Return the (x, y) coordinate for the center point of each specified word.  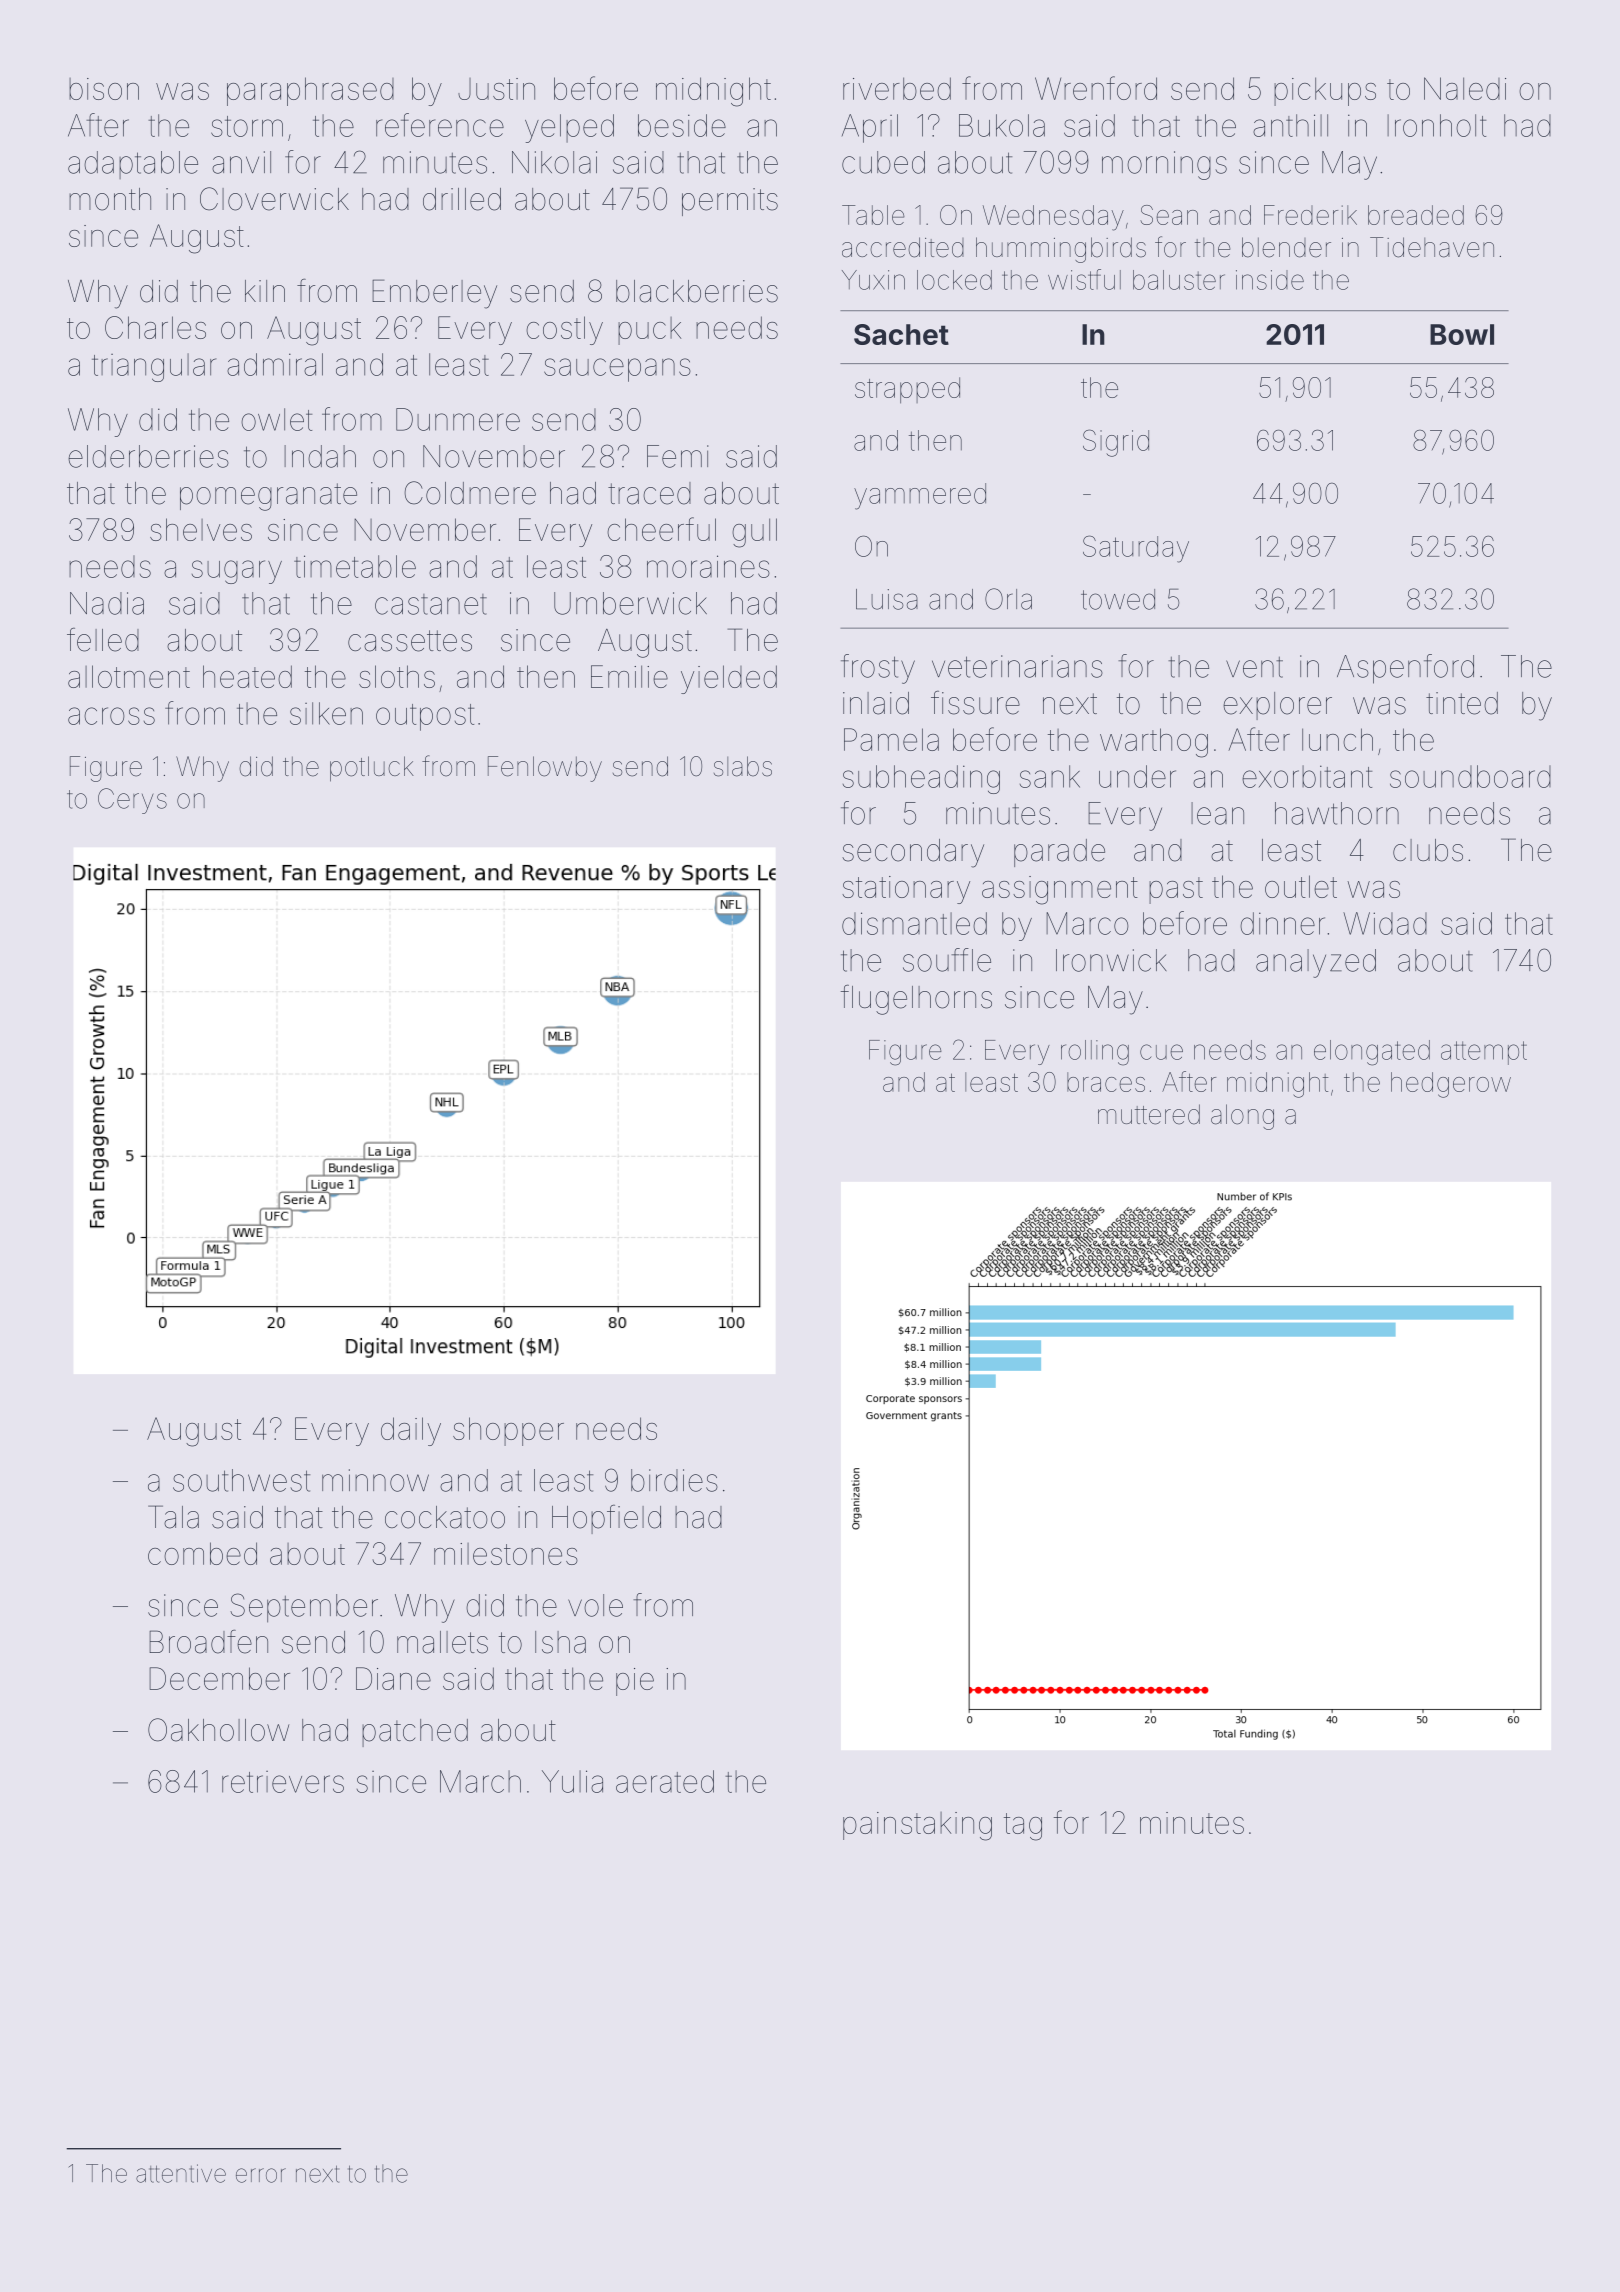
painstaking (917, 1826)
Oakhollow (218, 1730)
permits (730, 202)
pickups (1325, 91)
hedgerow (1451, 1085)
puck (649, 331)
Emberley (434, 294)
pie (635, 1682)
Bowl (1462, 334)
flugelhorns (916, 999)
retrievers (283, 1782)
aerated (665, 1781)
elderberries (148, 456)
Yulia (572, 1781)
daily (411, 1431)
